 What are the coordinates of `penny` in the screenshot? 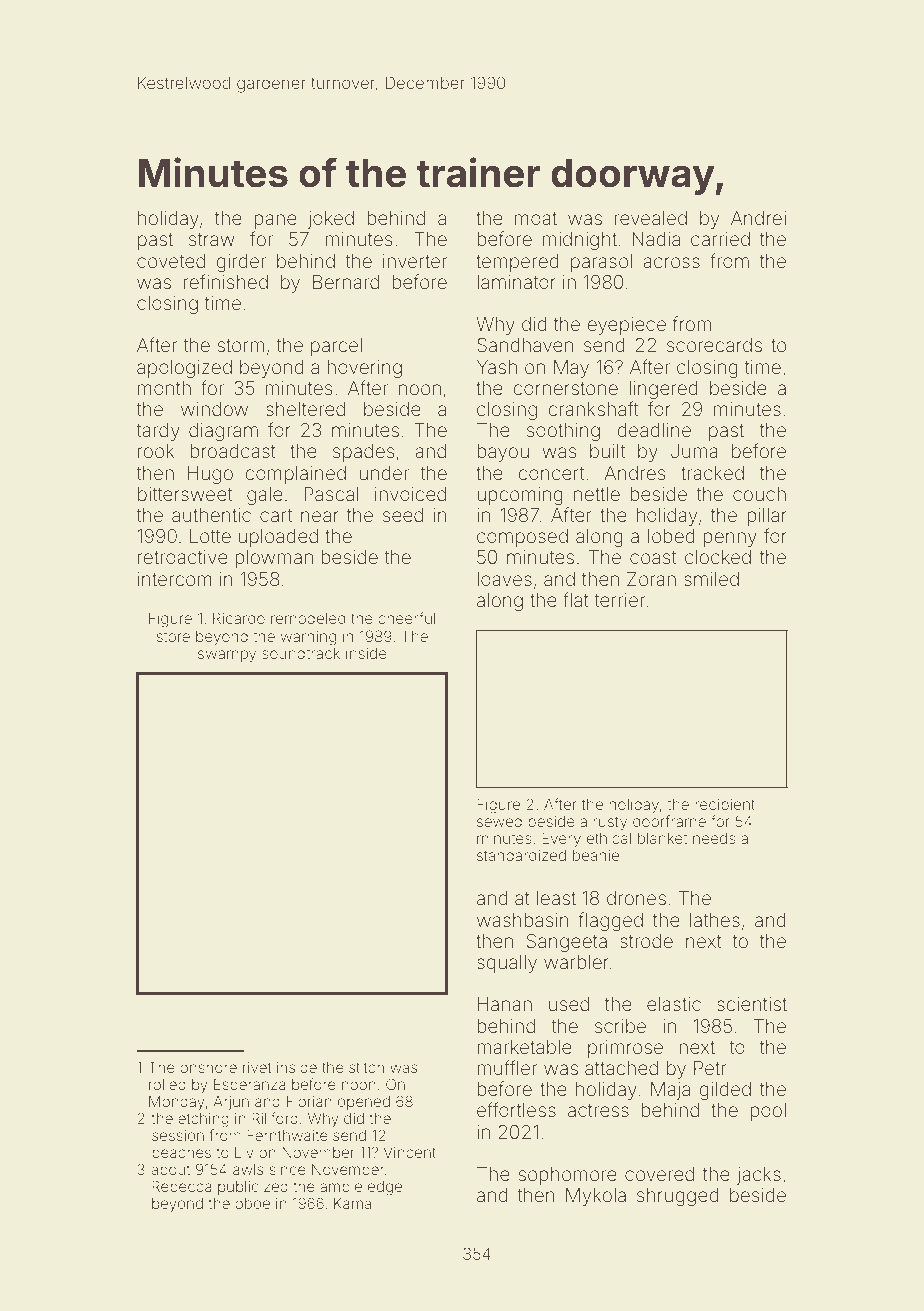 It's located at (730, 539).
